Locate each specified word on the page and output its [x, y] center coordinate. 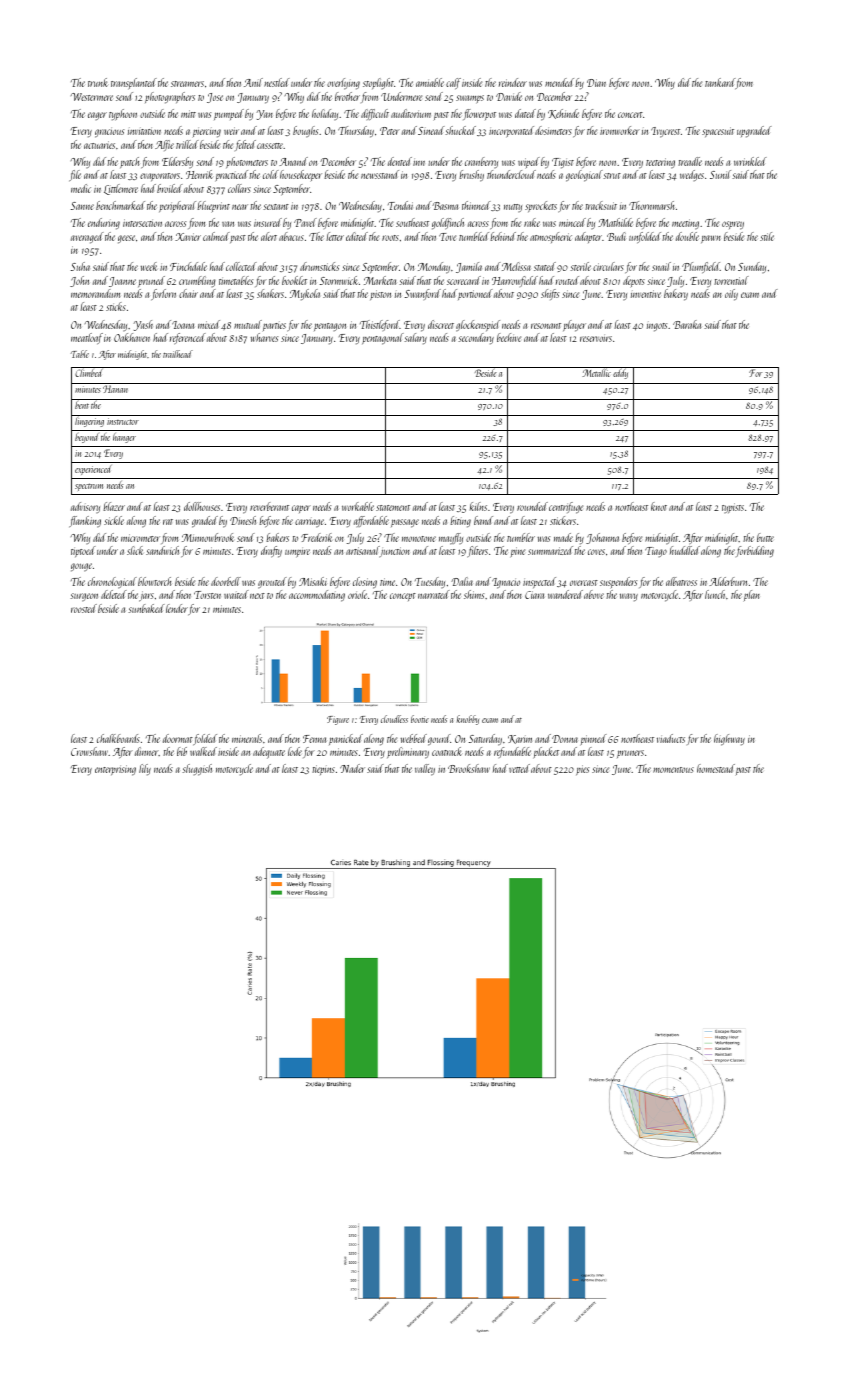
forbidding [755, 552]
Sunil [720, 174]
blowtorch [154, 581]
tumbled [474, 236]
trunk [98, 82]
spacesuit [718, 132]
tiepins [323, 770]
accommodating [317, 596]
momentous [673, 770]
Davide [509, 96]
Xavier [188, 237]
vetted [519, 768]
